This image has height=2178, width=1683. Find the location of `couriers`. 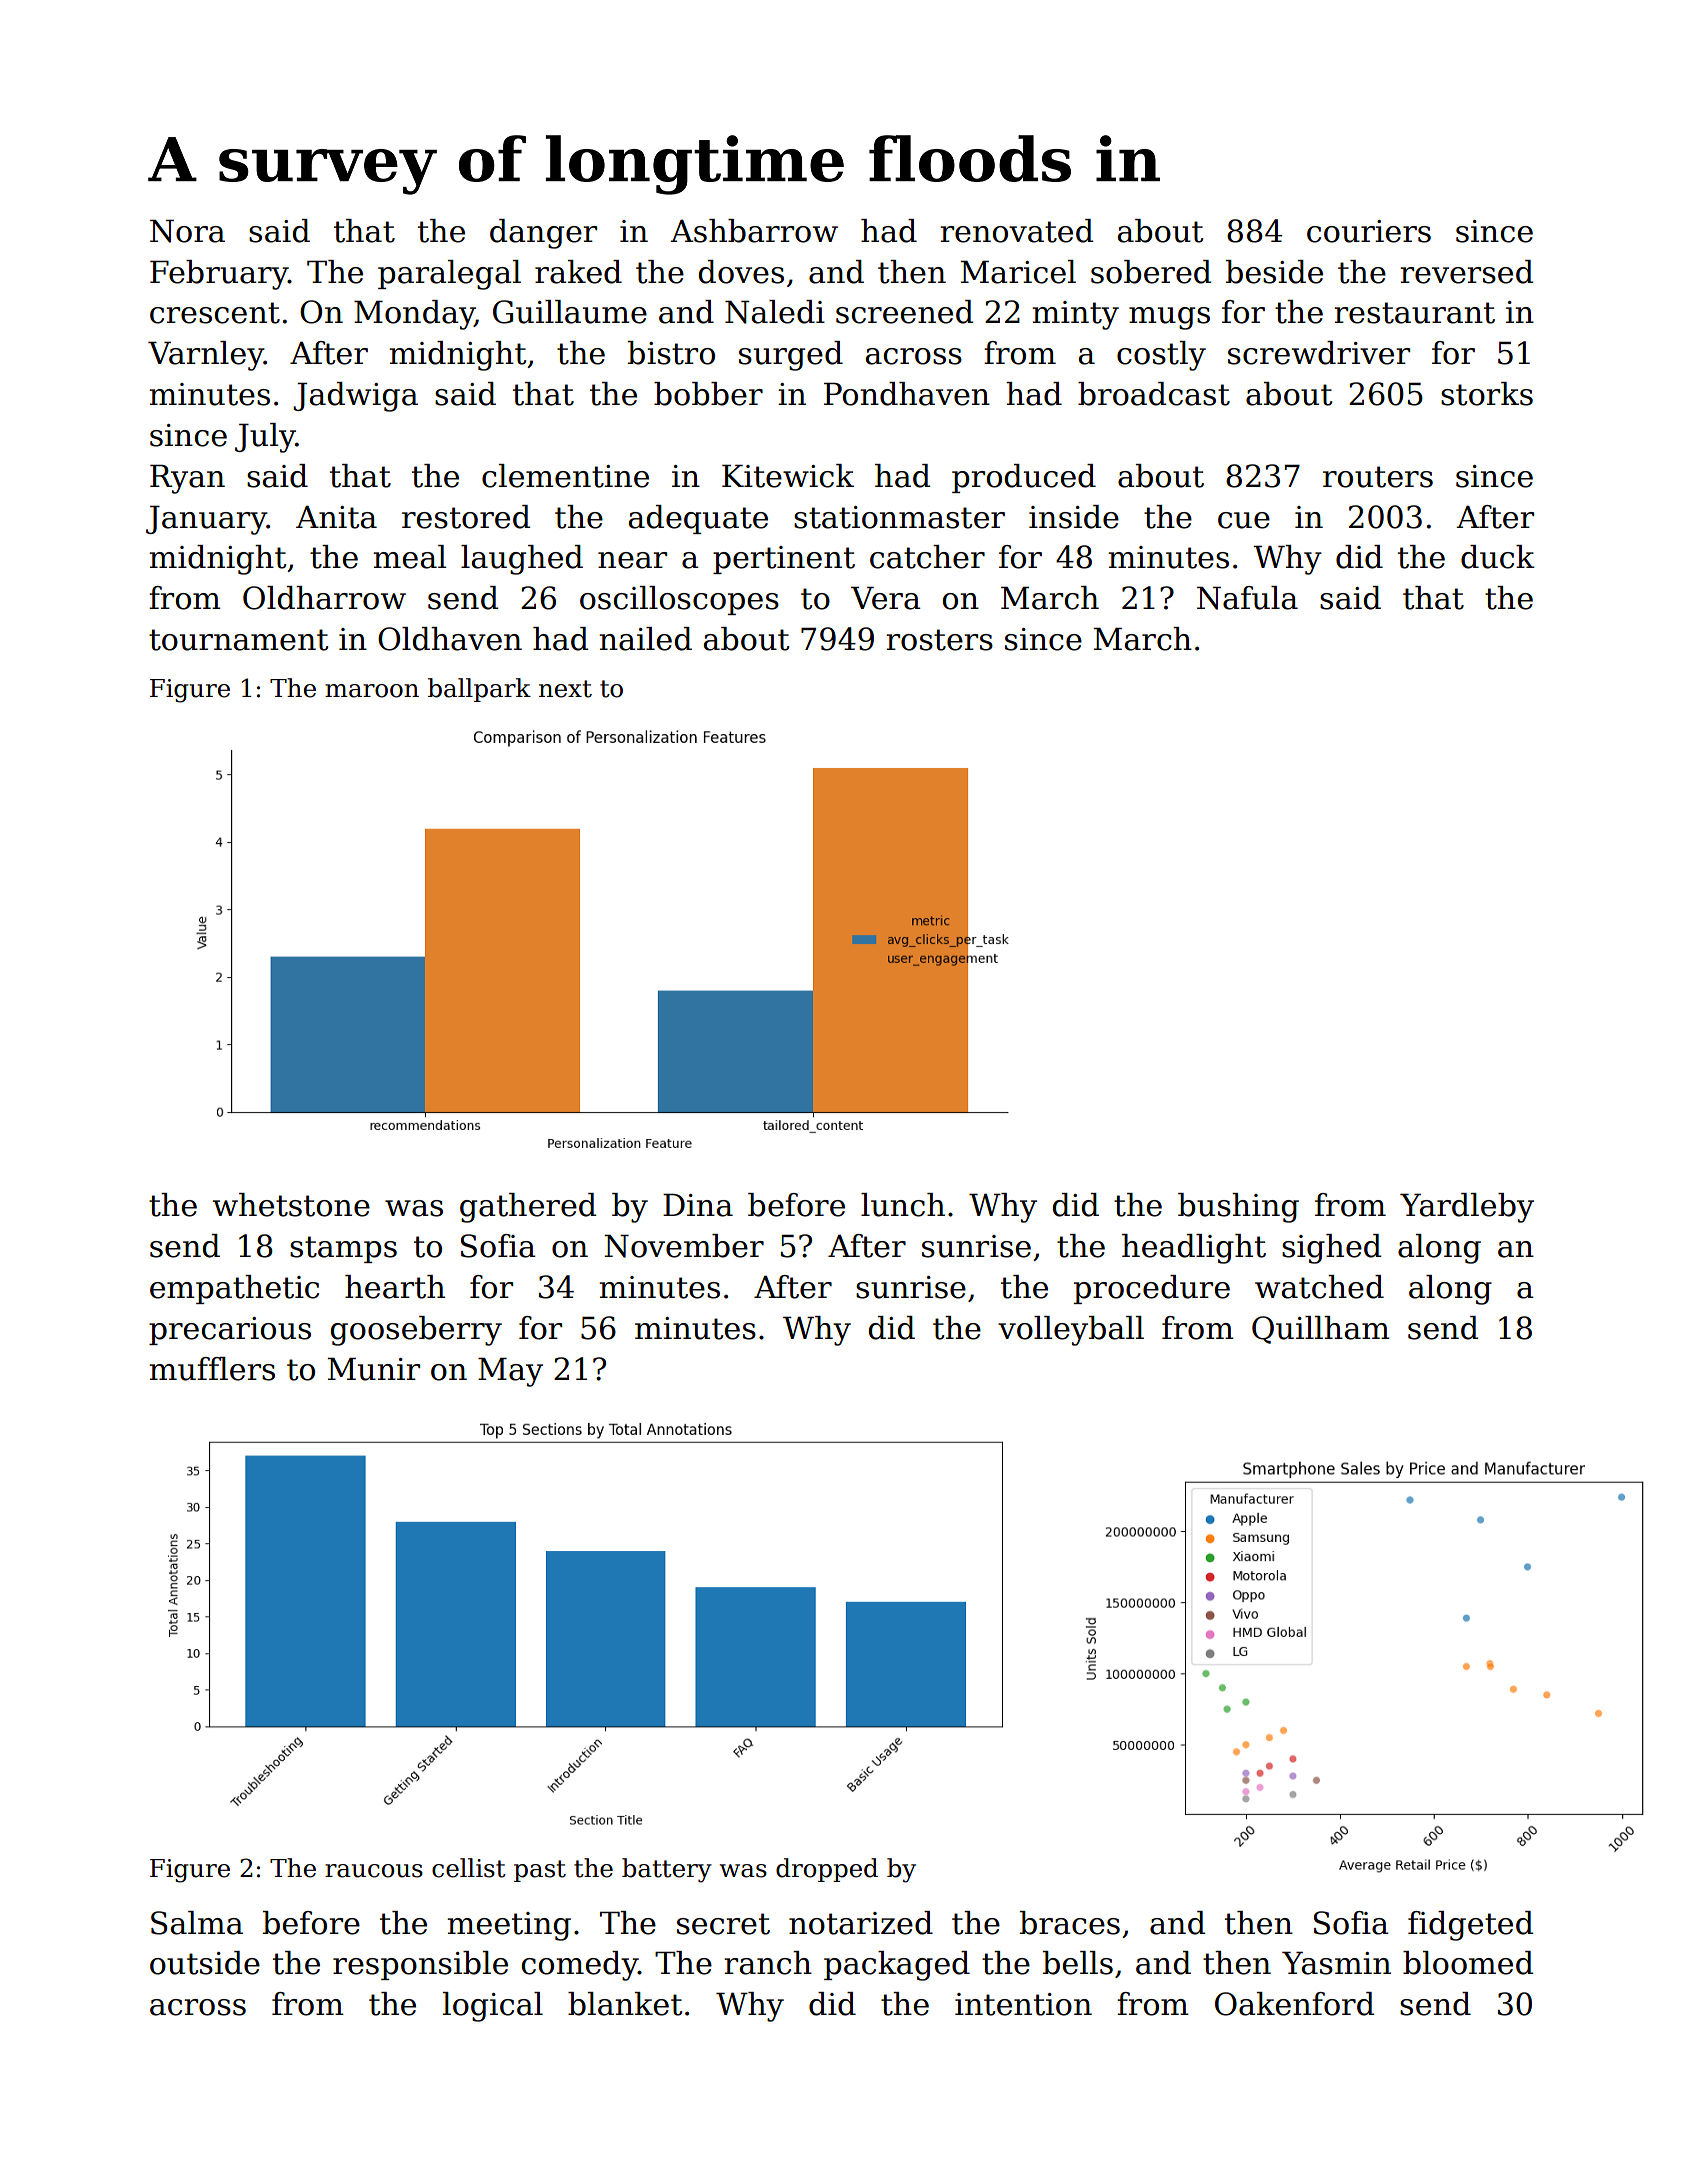

couriers is located at coordinates (1369, 231).
